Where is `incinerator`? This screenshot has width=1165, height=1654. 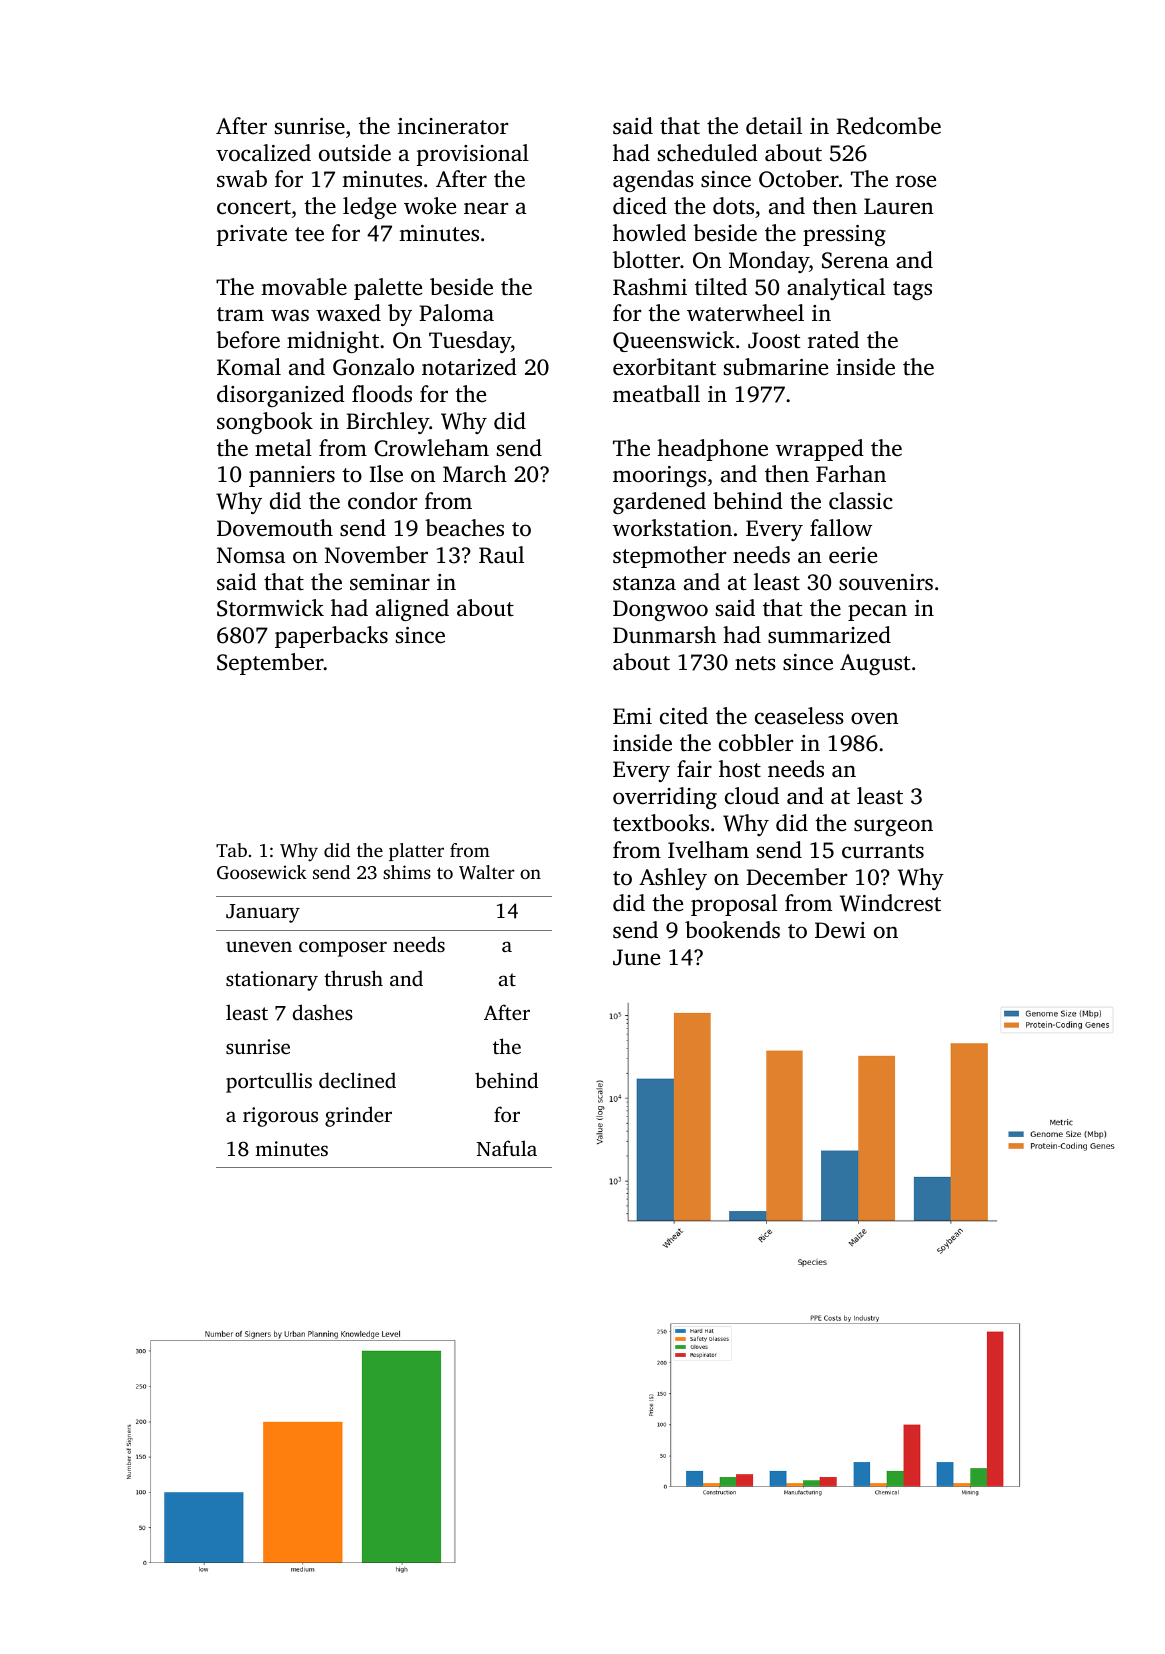 incinerator is located at coordinates (453, 126).
